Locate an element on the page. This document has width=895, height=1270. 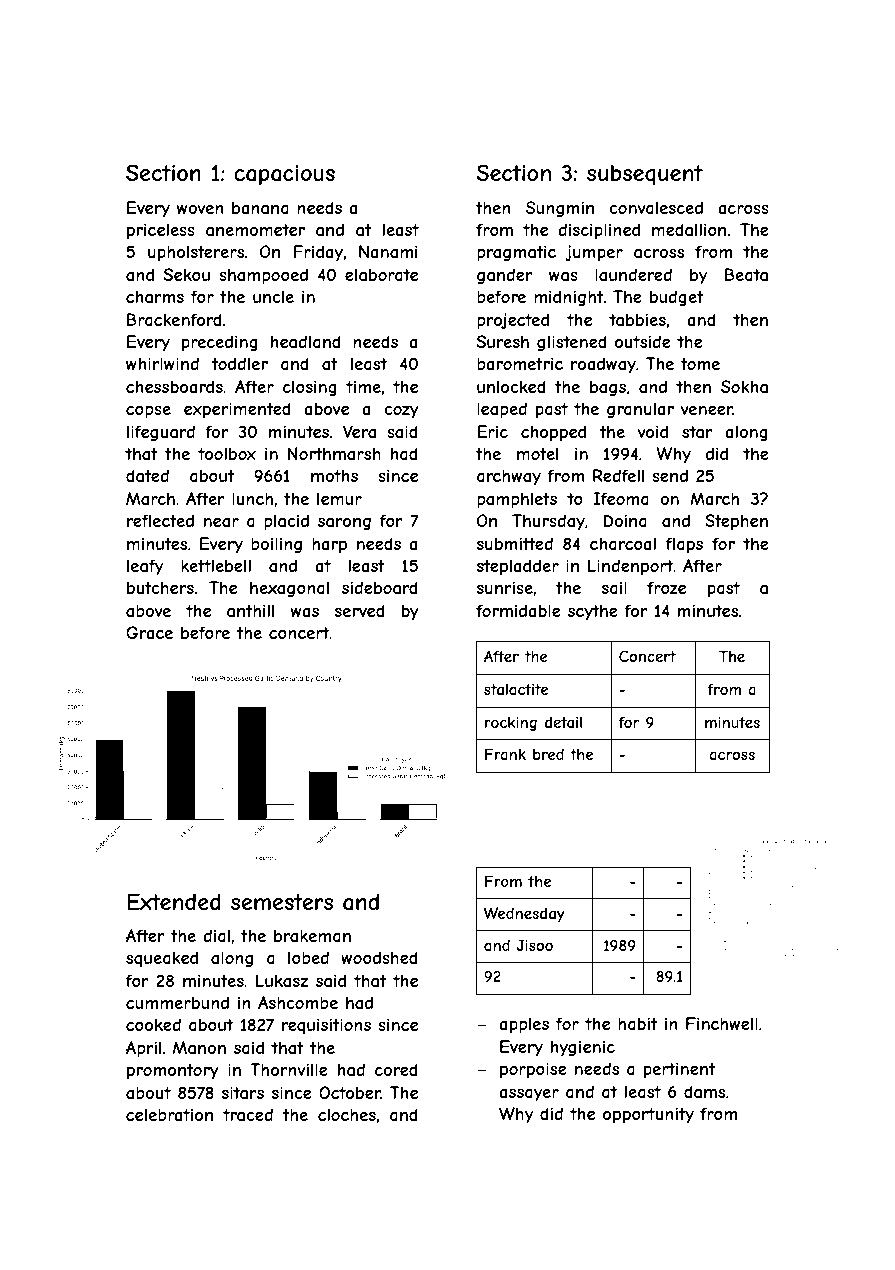
assayer is located at coordinates (529, 1095).
